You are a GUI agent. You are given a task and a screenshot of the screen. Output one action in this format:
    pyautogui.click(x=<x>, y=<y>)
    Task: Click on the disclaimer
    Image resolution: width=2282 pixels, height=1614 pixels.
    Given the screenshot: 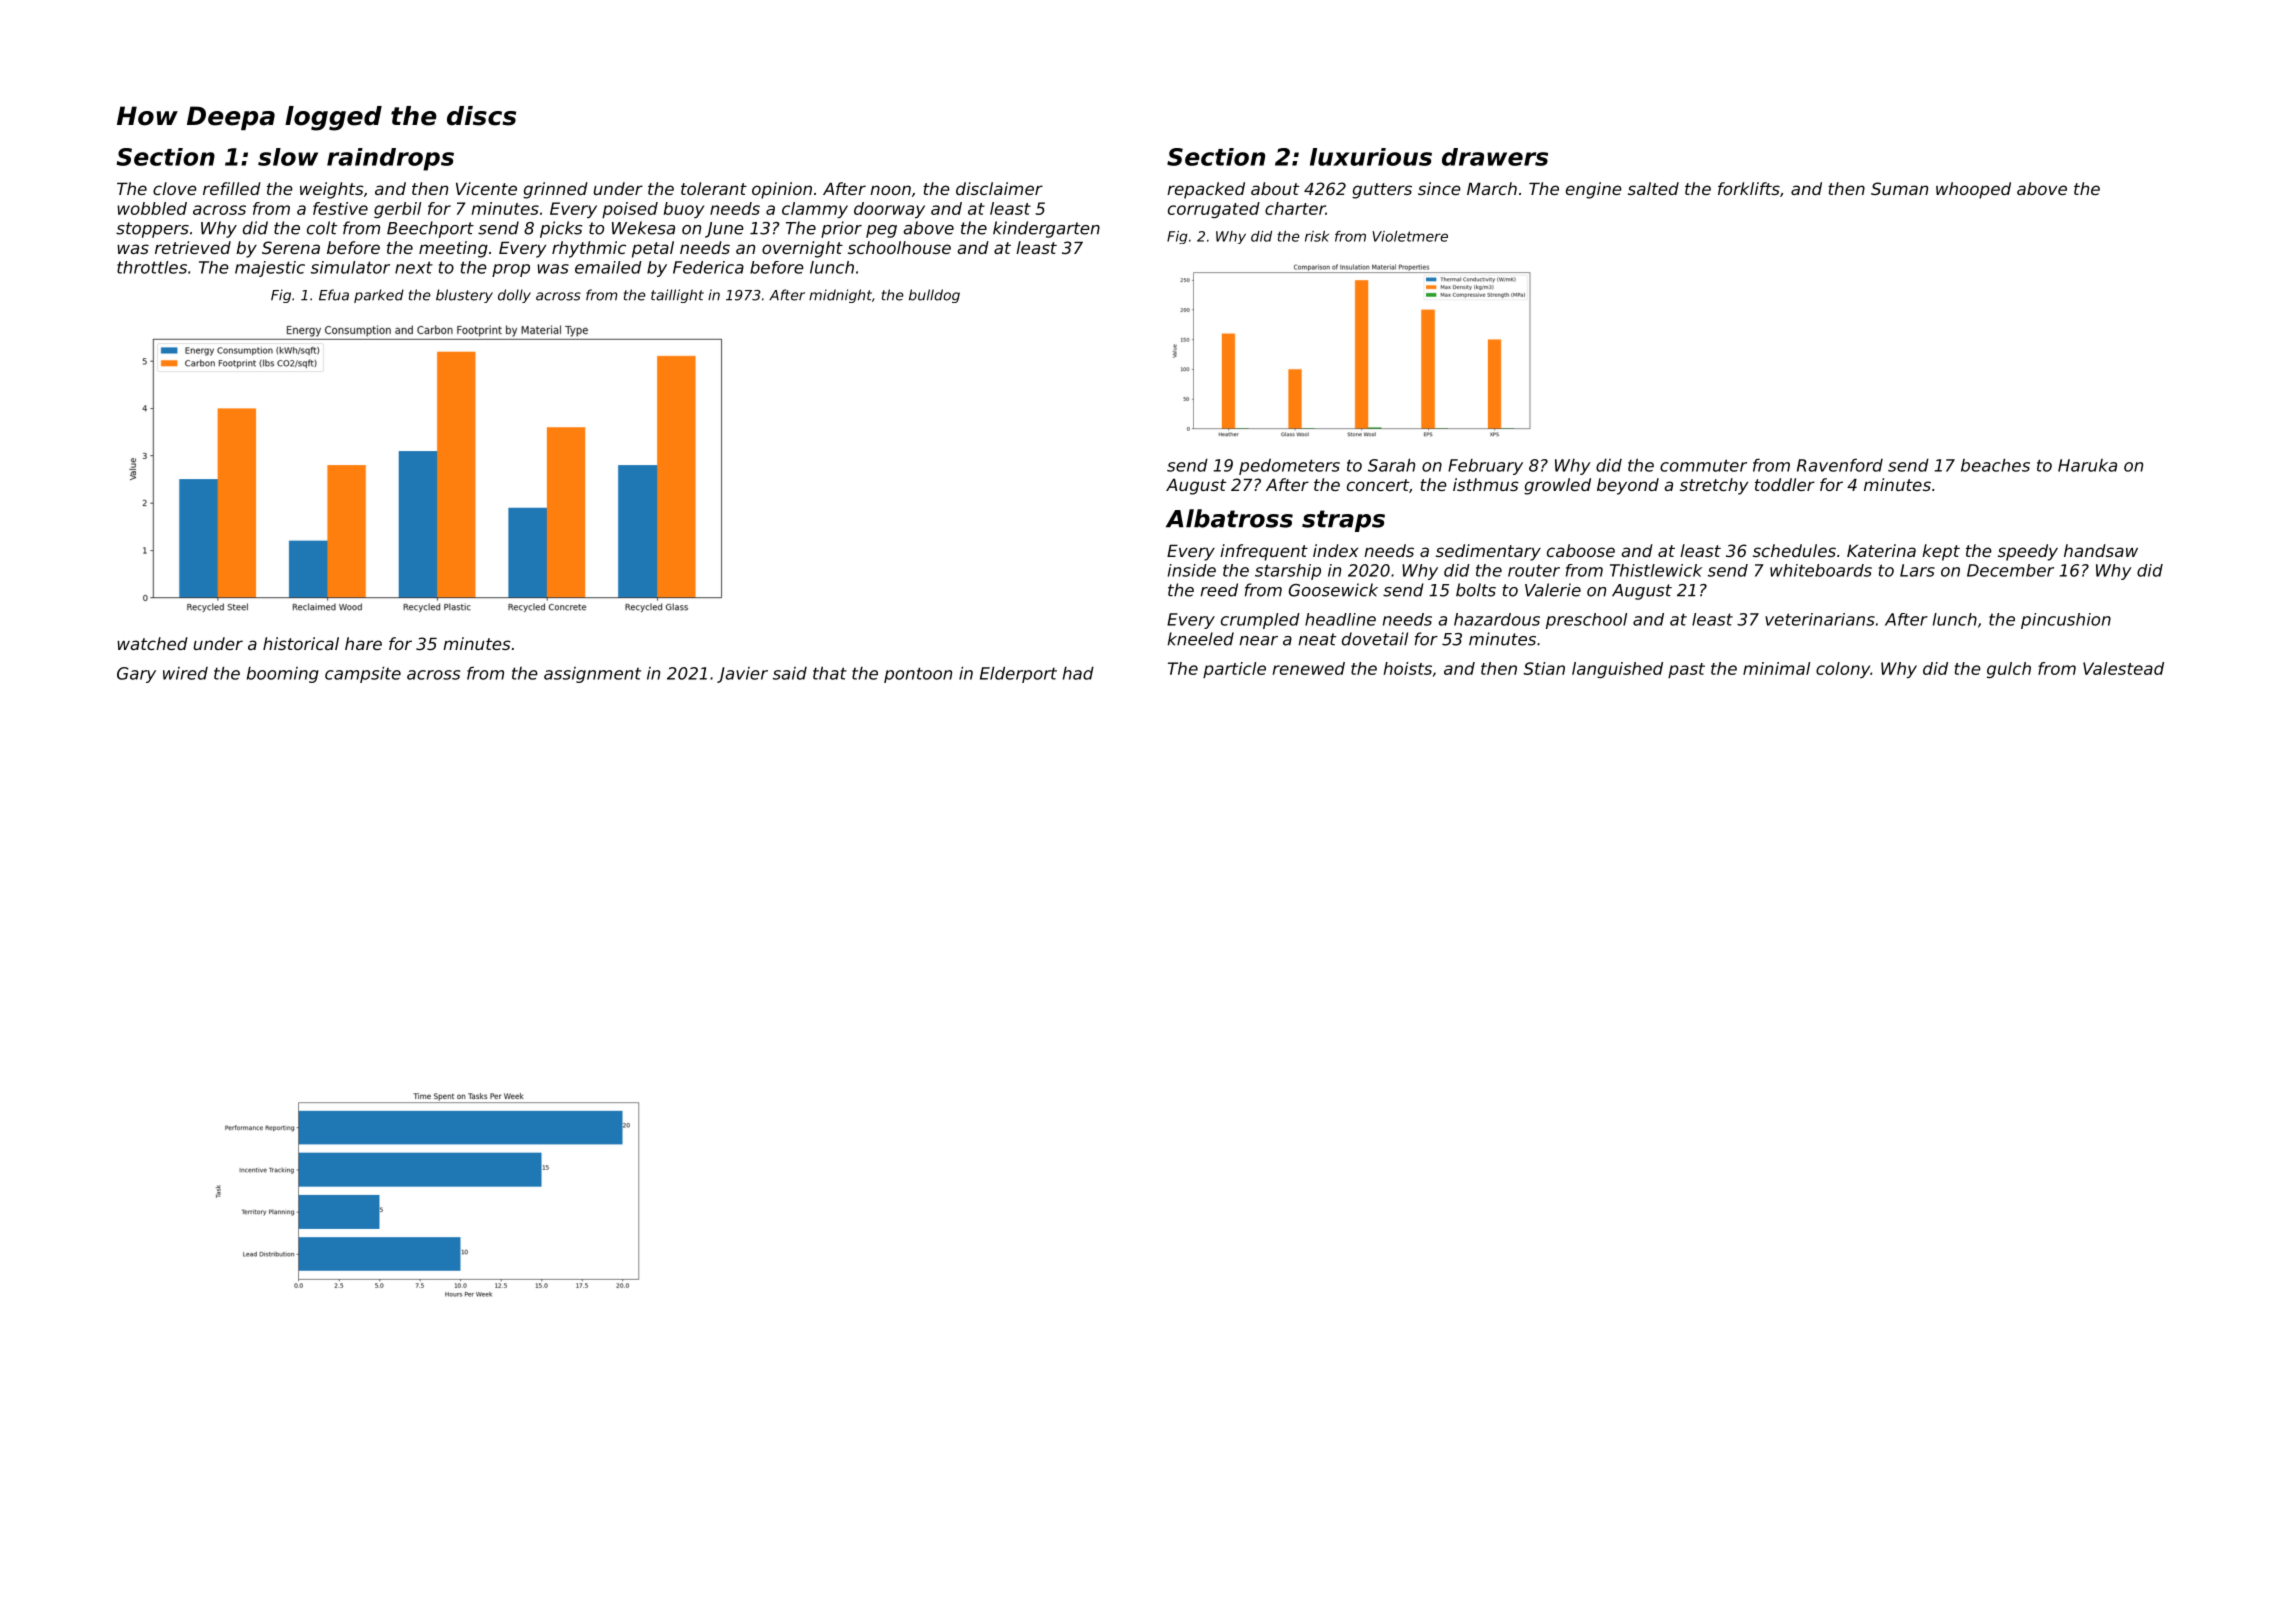 What is the action you would take?
    pyautogui.click(x=999, y=188)
